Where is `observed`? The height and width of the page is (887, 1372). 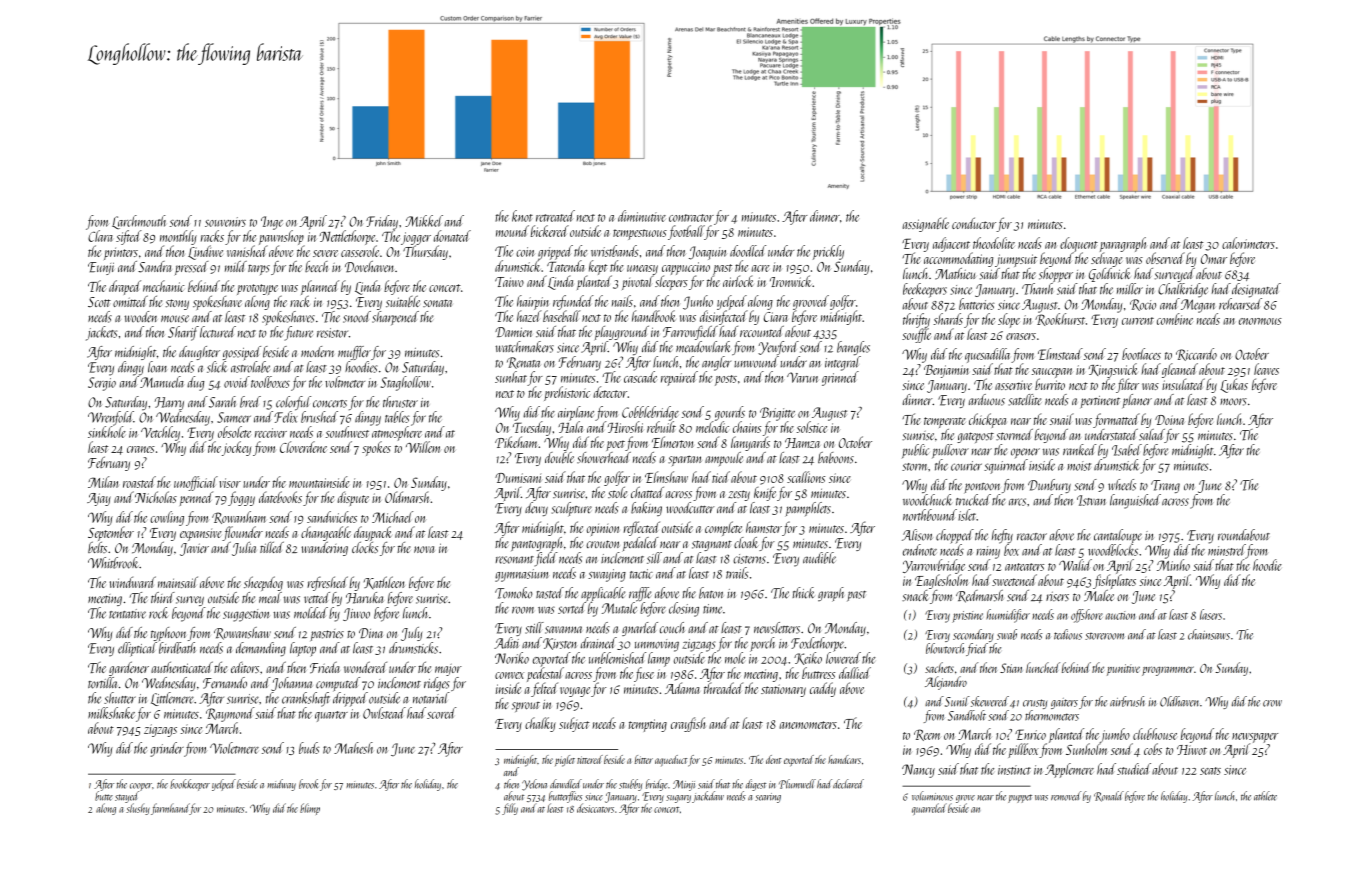
observed is located at coordinates (1165, 258).
